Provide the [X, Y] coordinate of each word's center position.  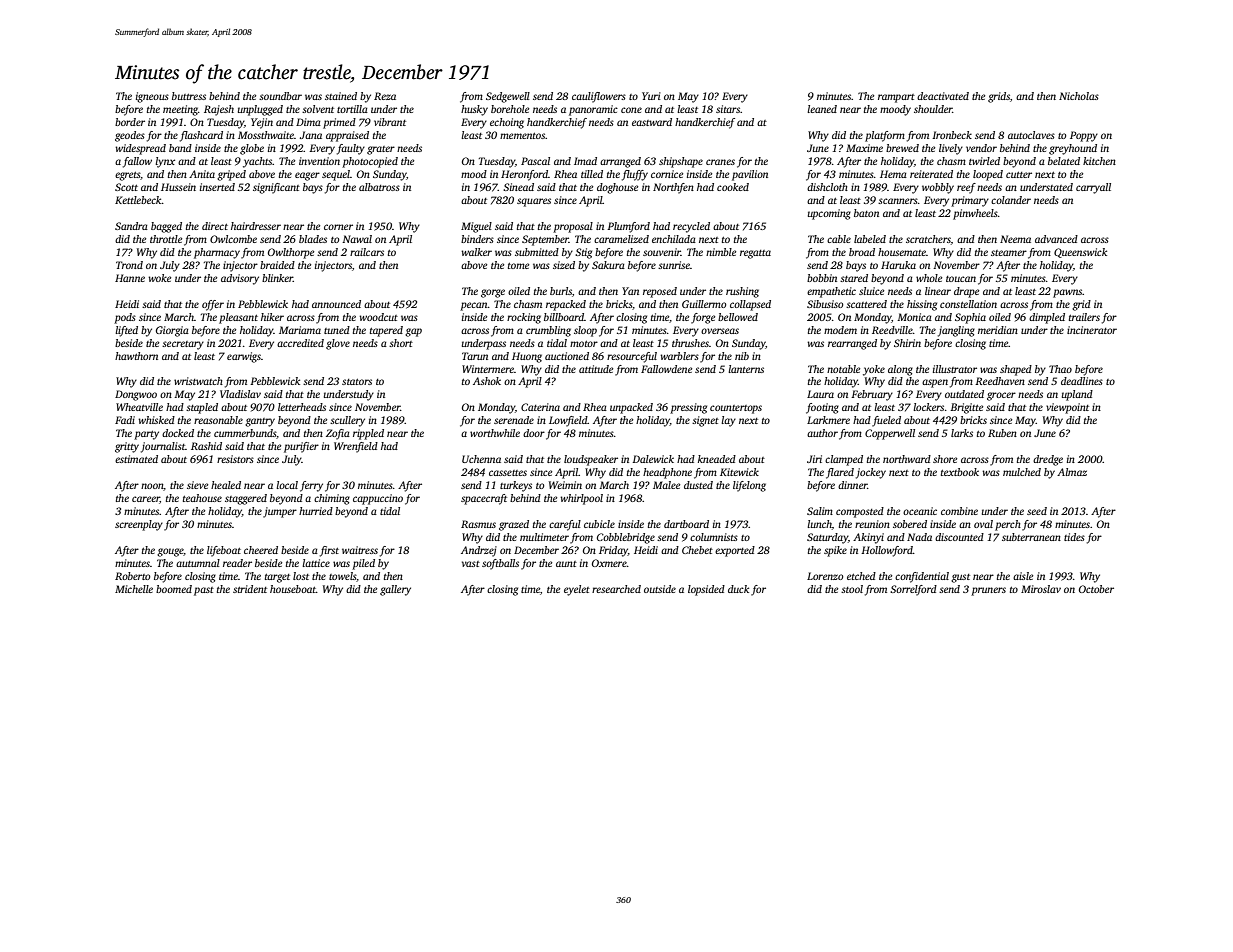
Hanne [130, 278]
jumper [280, 512]
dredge [1048, 460]
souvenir [662, 252]
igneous [152, 97]
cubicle [599, 524]
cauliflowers [599, 97]
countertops [736, 409]
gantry [260, 422]
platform [885, 136]
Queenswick [1080, 253]
